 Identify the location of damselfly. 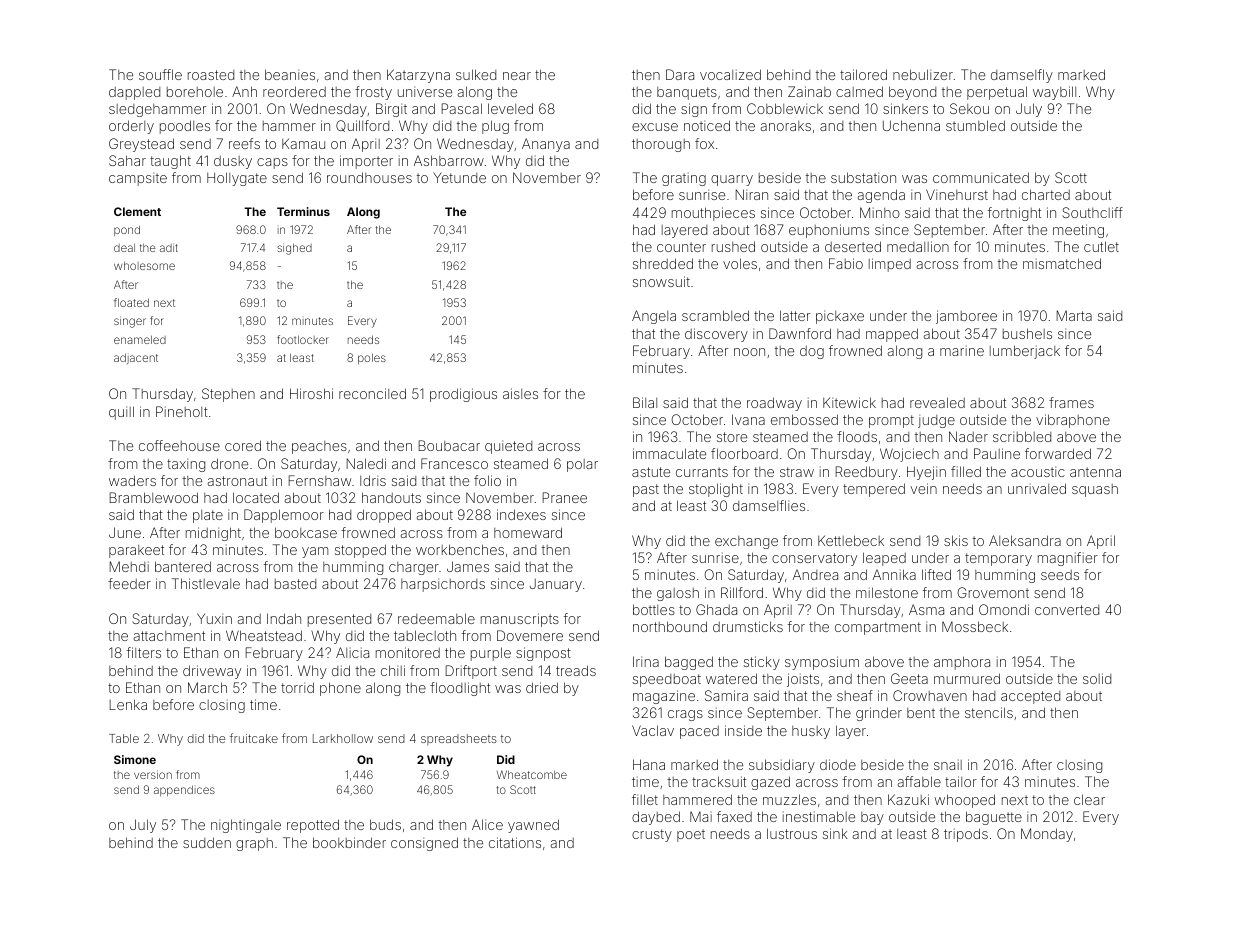
(1022, 76).
